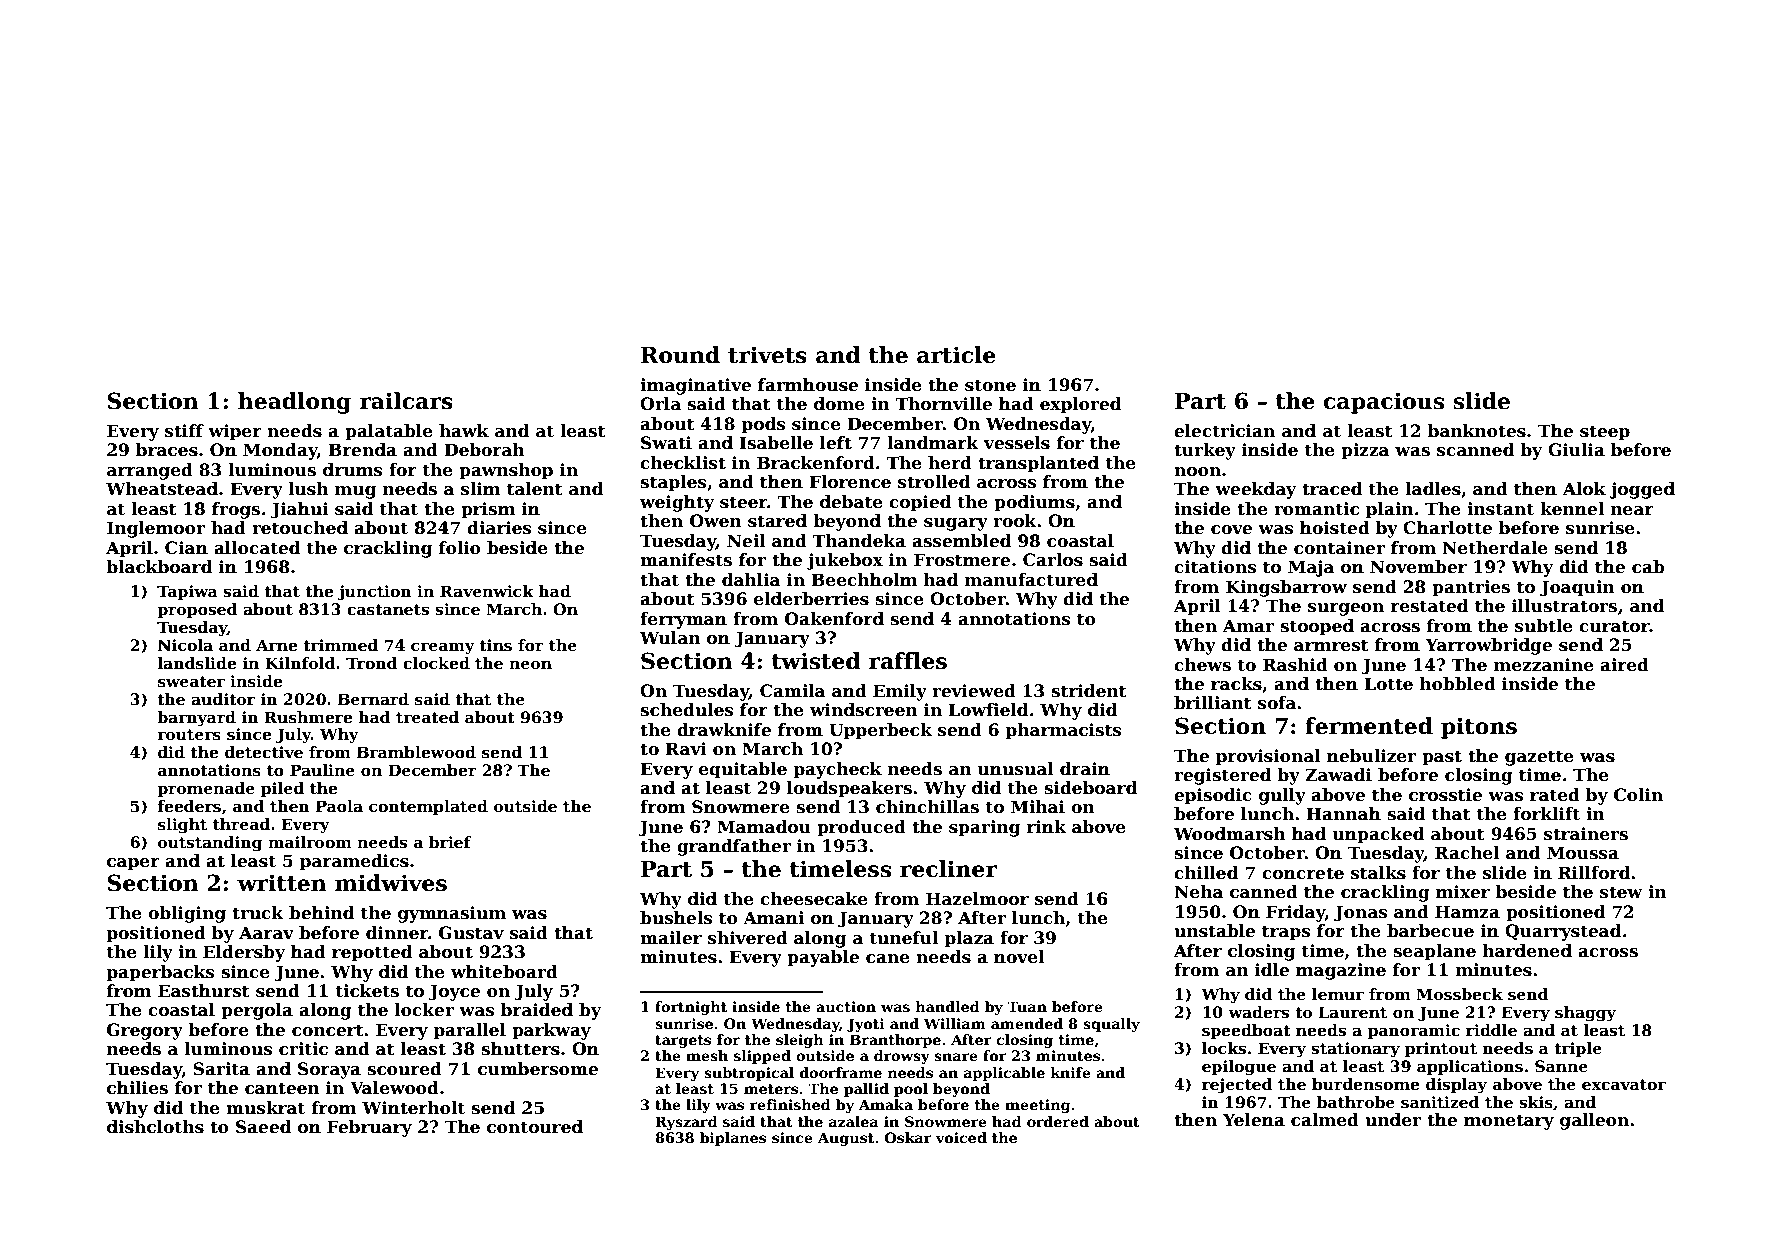  What do you see at coordinates (767, 355) in the screenshot?
I see `trivets` at bounding box center [767, 355].
